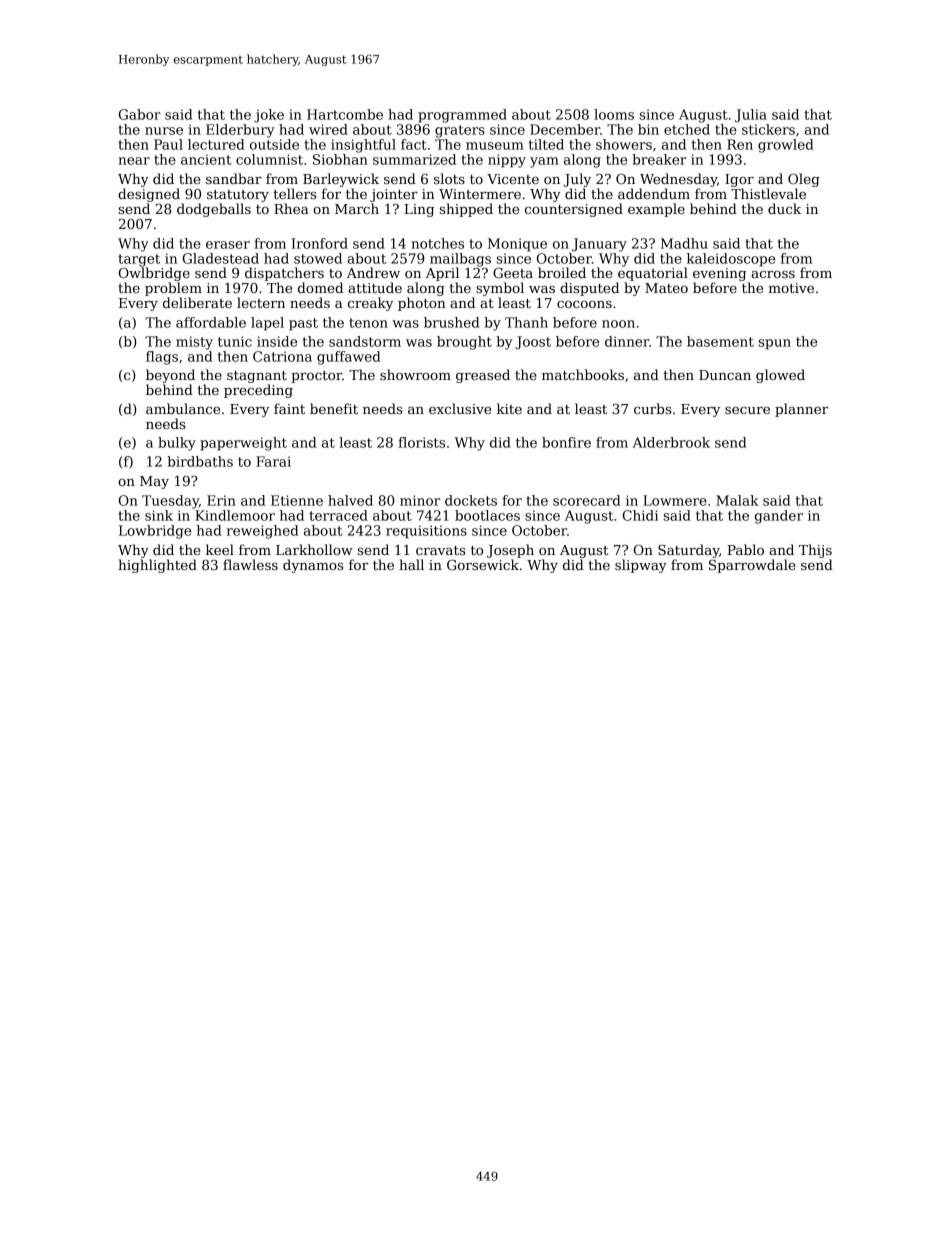 The height and width of the screenshot is (1233, 952). I want to click on near, so click(134, 161).
